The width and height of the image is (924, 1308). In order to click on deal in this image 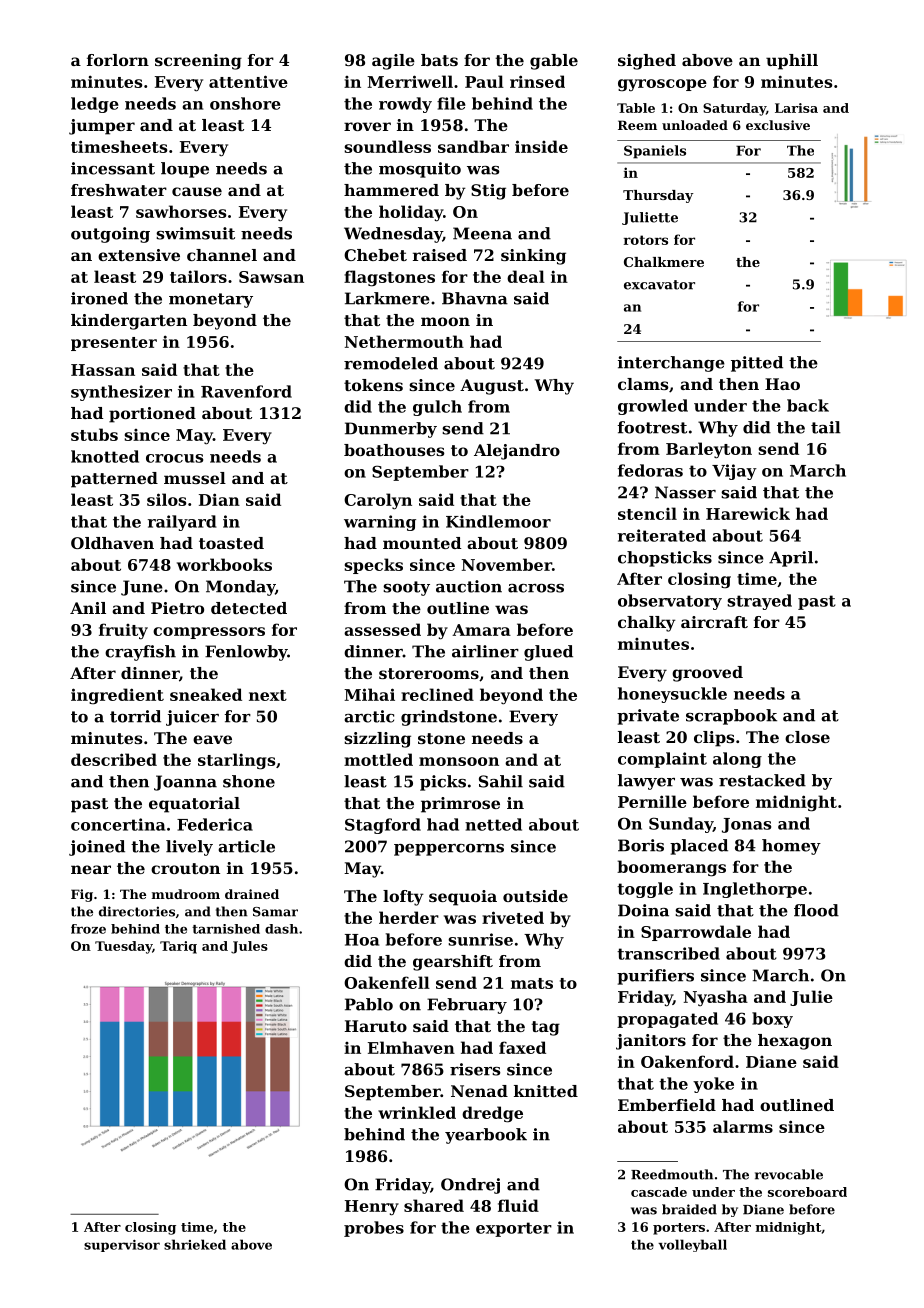, I will do `click(526, 276)`.
